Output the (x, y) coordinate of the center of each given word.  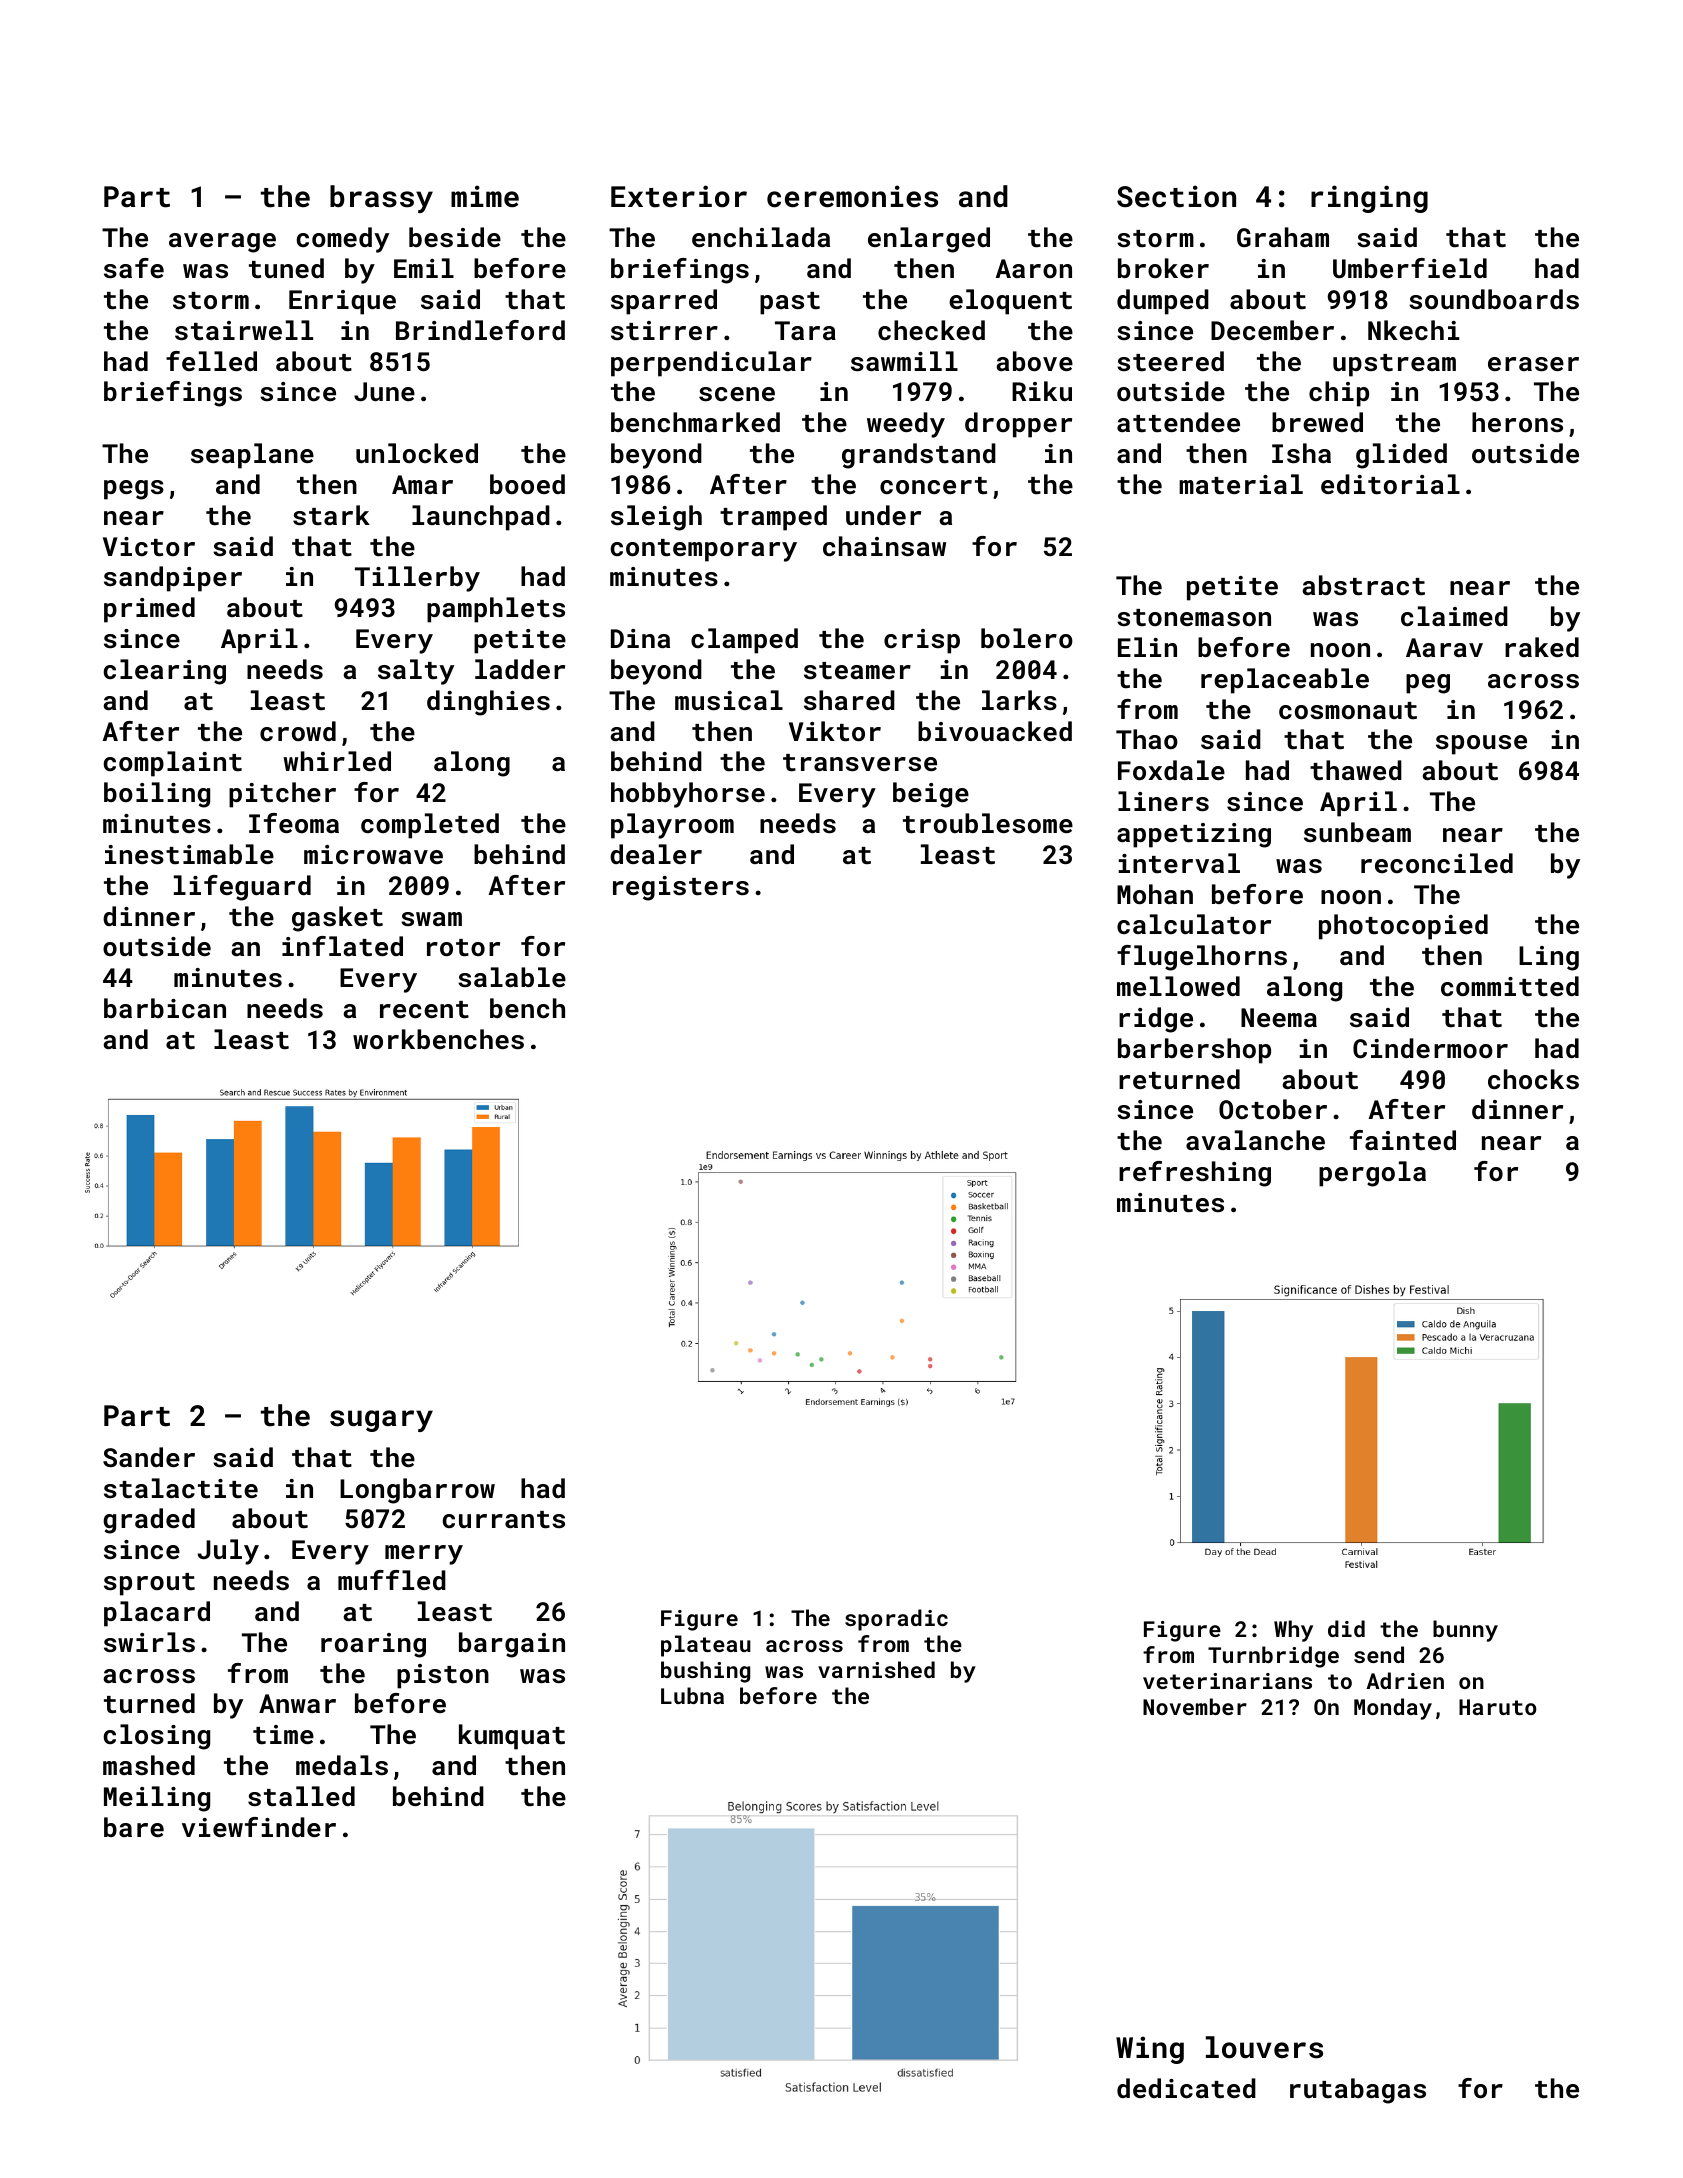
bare (134, 1827)
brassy (381, 199)
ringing (1369, 199)
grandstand (919, 456)
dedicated (1186, 2088)
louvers (1264, 2047)
